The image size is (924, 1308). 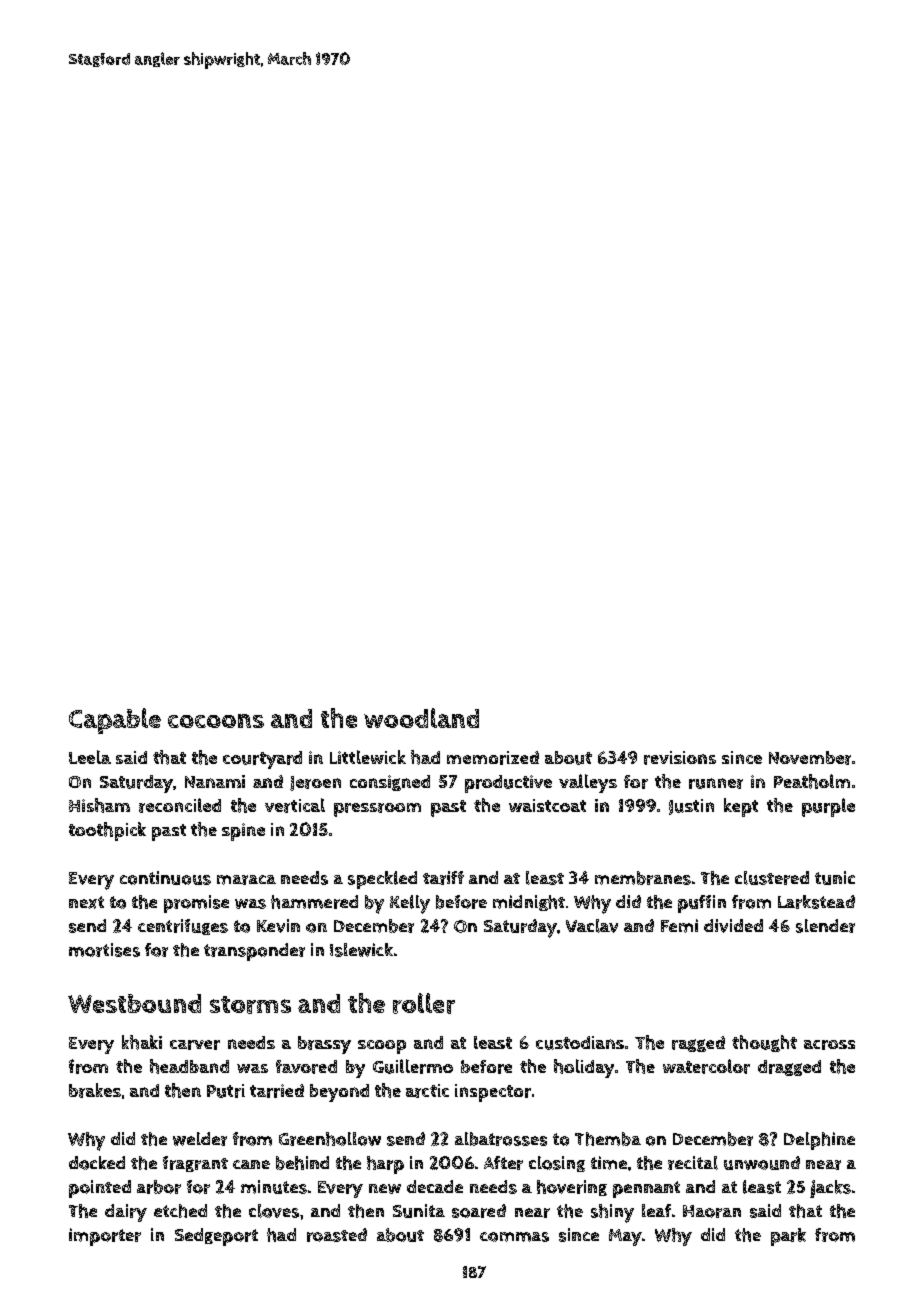 I want to click on Sedgeport, so click(x=216, y=1237).
